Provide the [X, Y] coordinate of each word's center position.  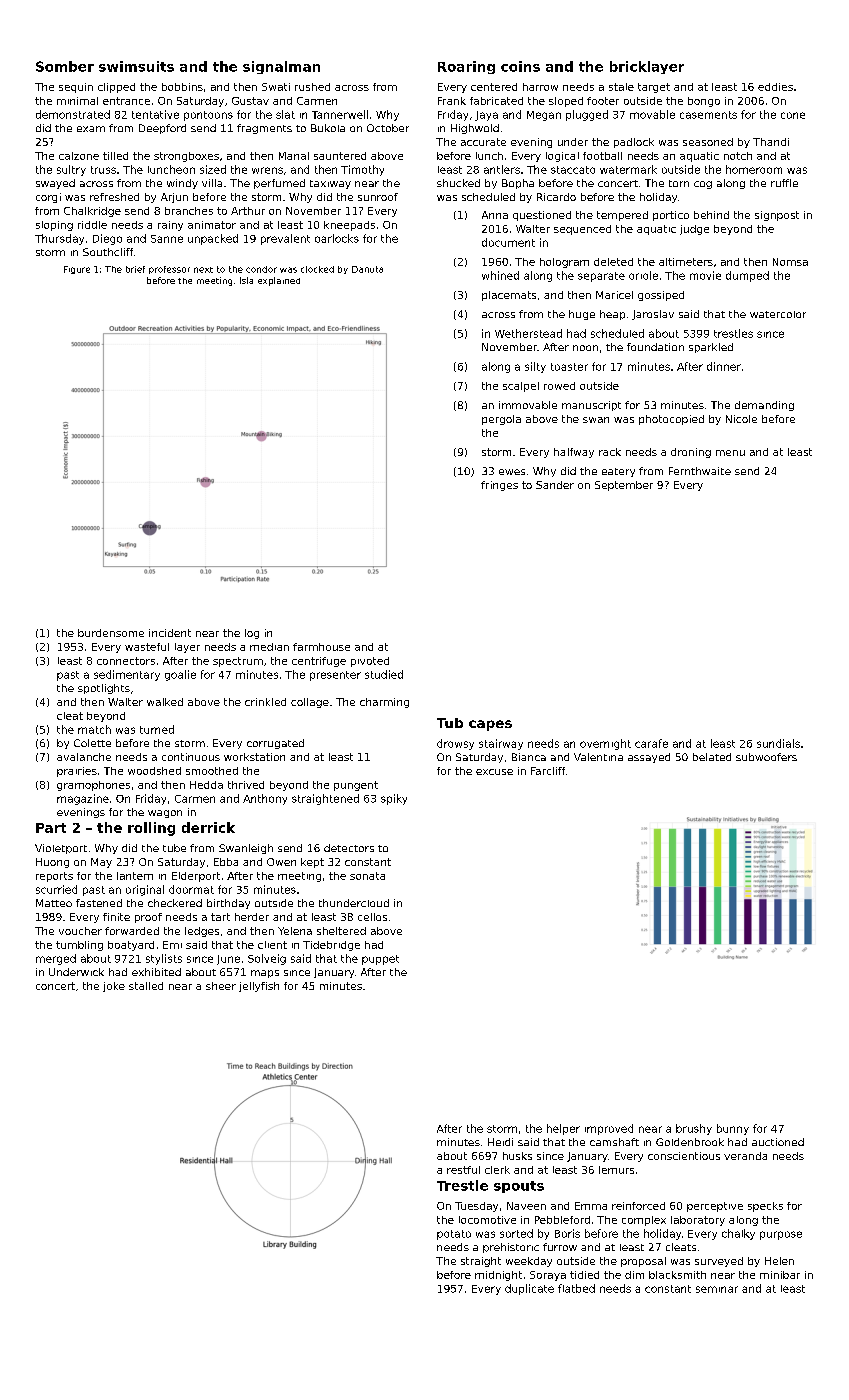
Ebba [226, 862]
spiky [394, 799]
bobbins [182, 87]
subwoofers [766, 757]
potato [454, 1235]
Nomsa [790, 262]
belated [712, 757]
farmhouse [321, 647]
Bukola [328, 128]
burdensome [111, 633]
